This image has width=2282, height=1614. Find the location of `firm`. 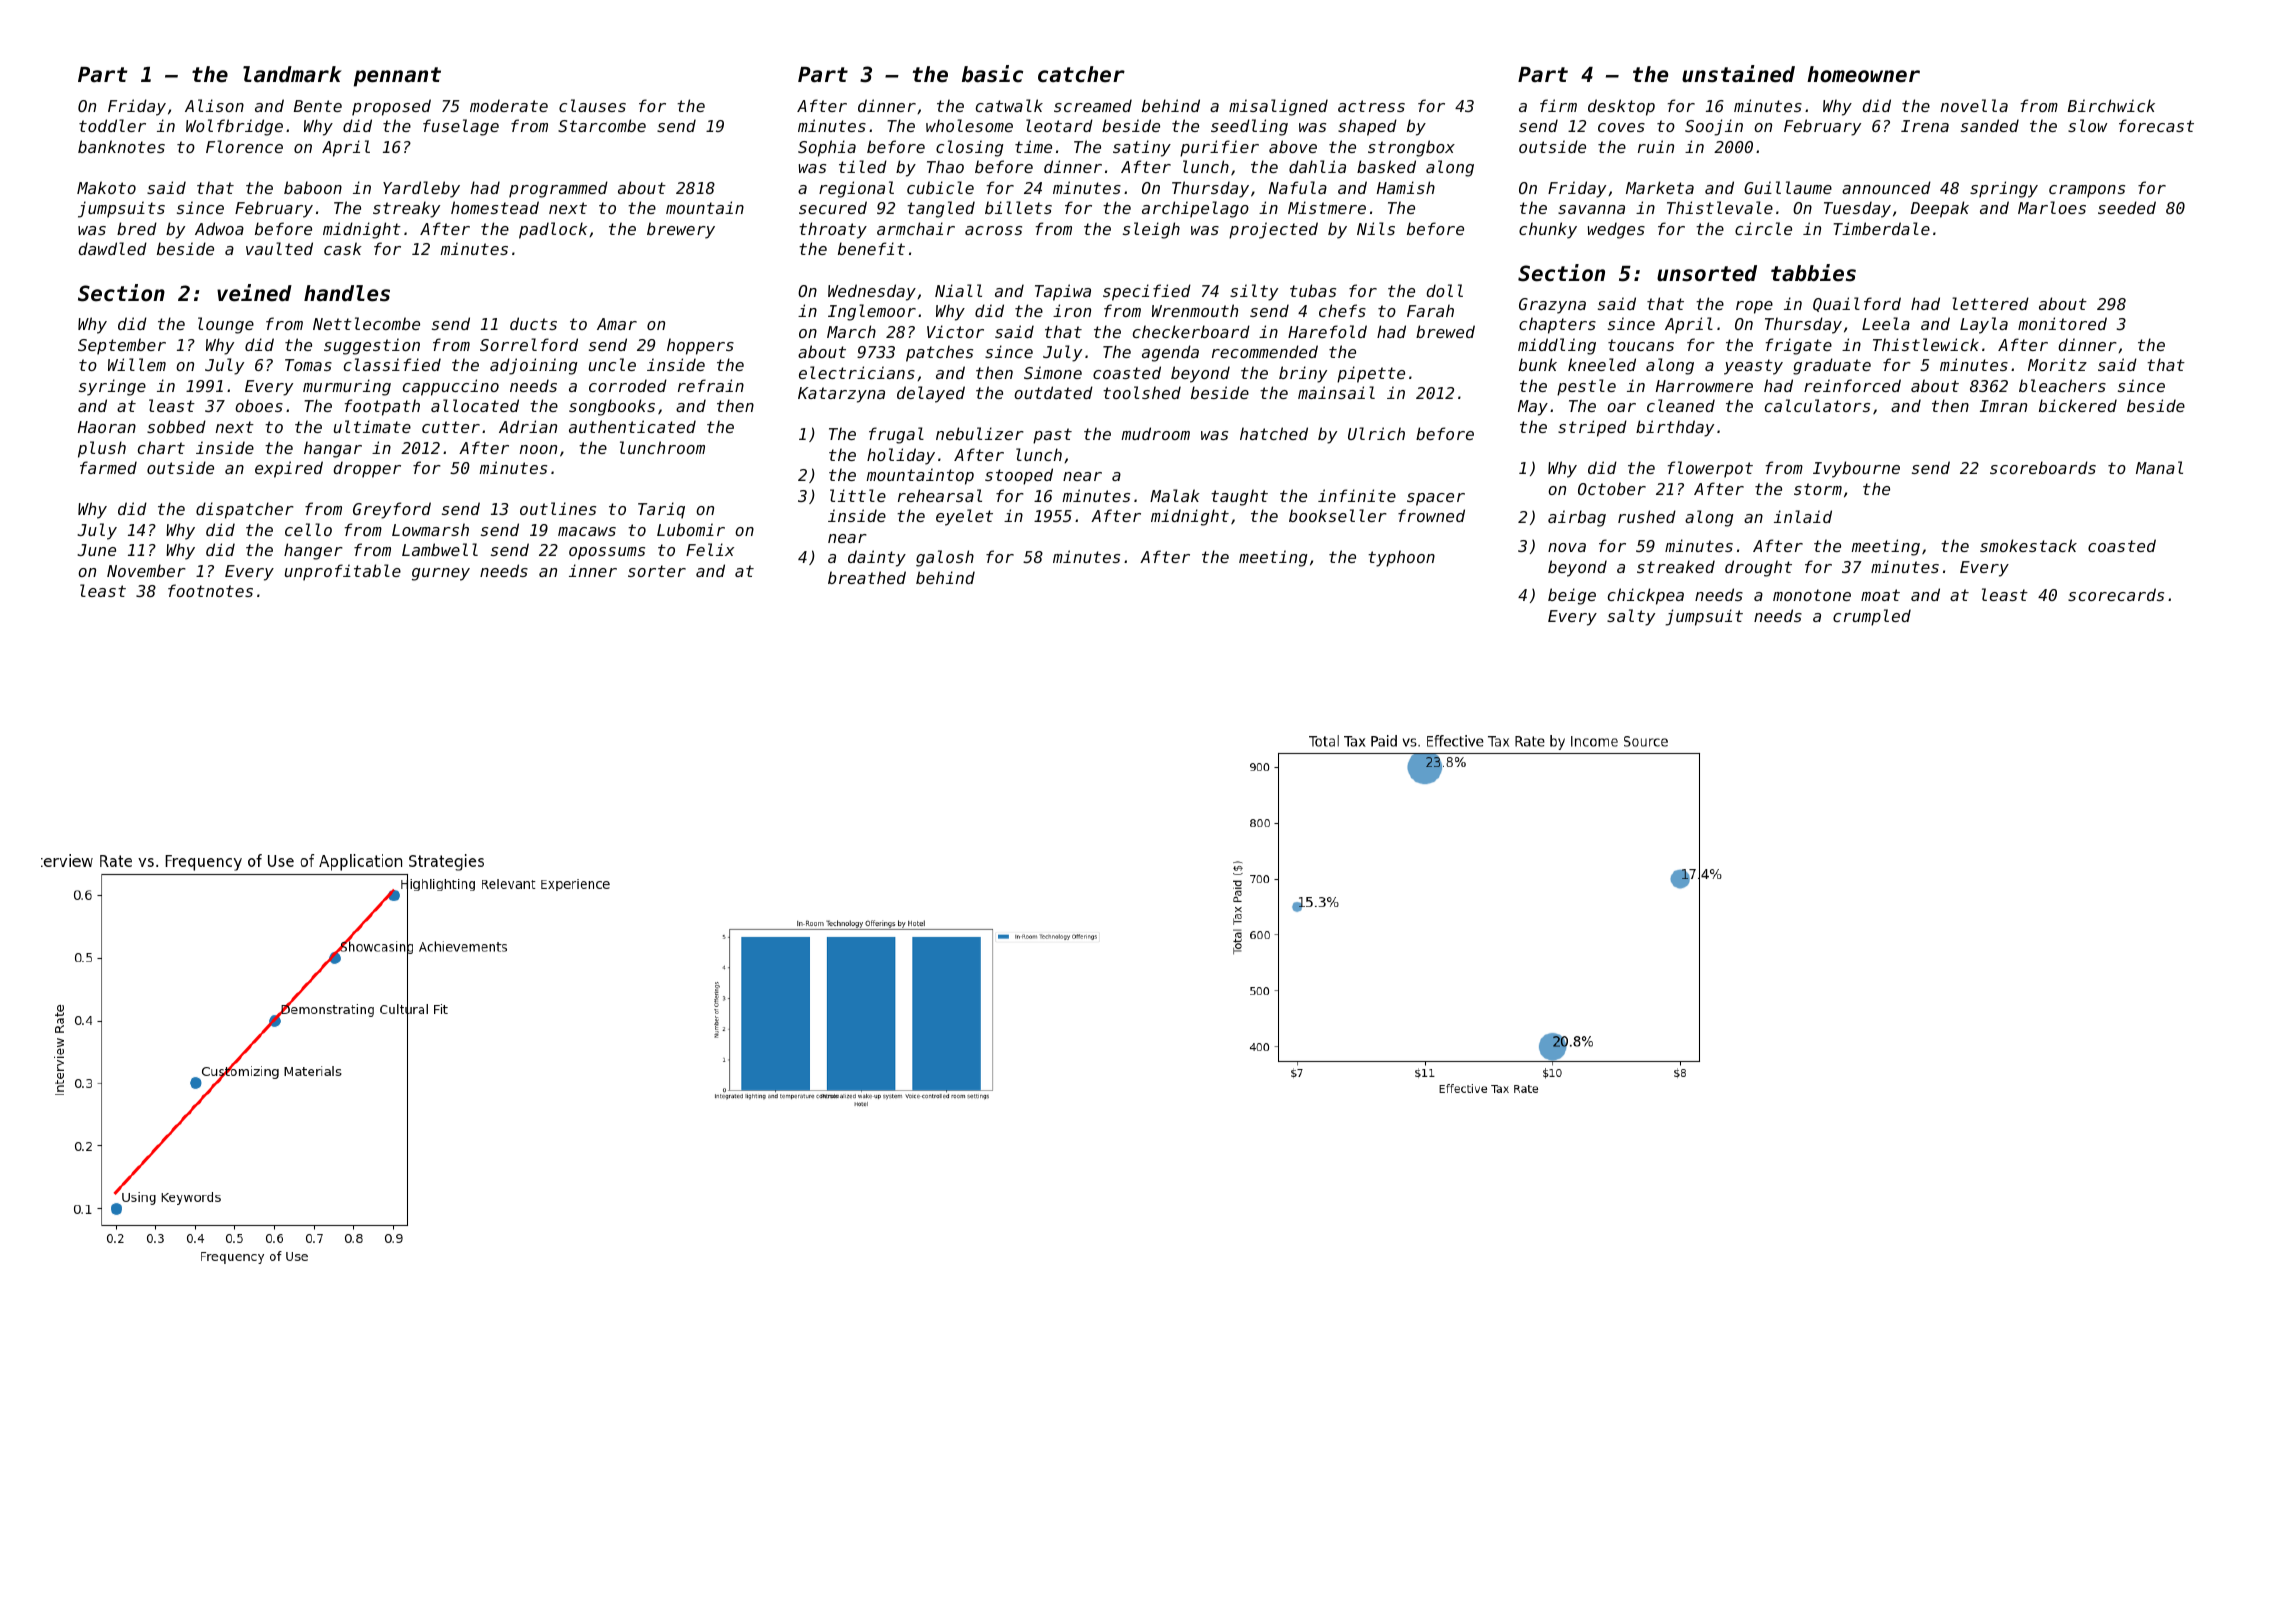

firm is located at coordinates (1558, 105).
